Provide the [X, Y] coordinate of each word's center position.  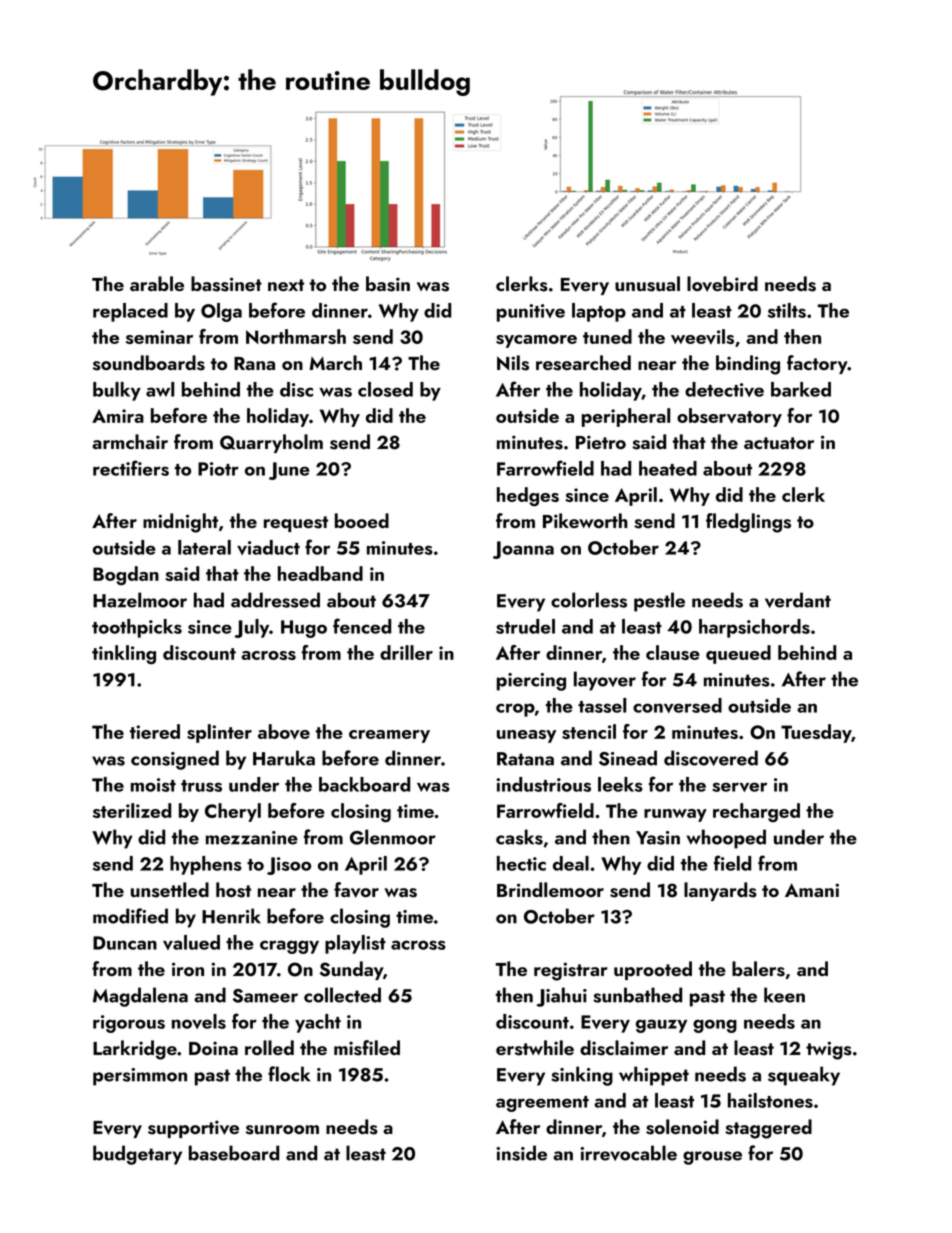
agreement [542, 1104]
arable [157, 283]
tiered [155, 731]
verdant [798, 600]
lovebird [722, 284]
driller [406, 652]
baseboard [234, 1153]
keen [784, 995]
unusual [647, 284]
